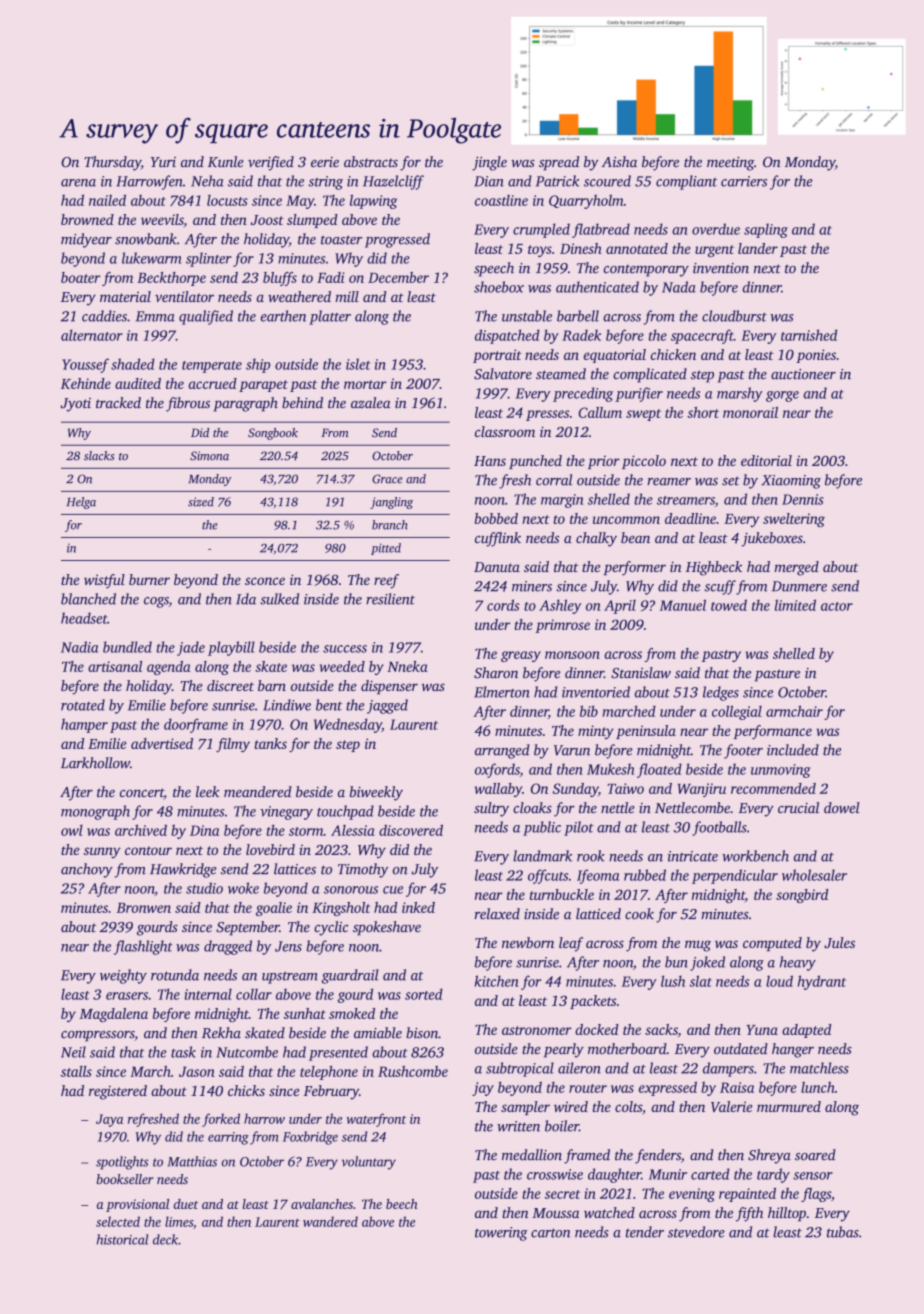 The height and width of the screenshot is (1314, 924). Describe the element at coordinates (133, 364) in the screenshot. I see `shaded` at that location.
